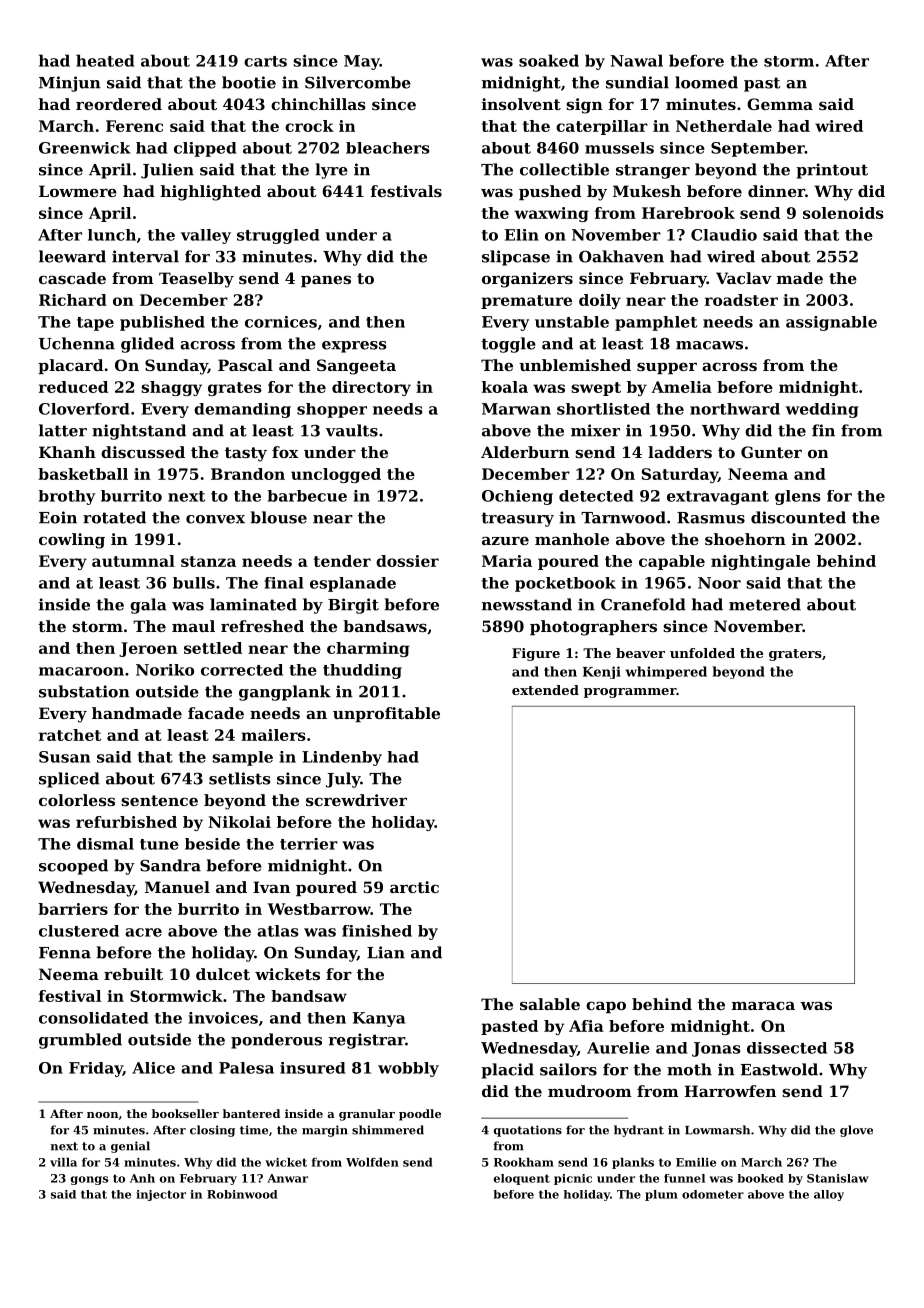 The image size is (924, 1308). I want to click on Greenwick, so click(85, 148).
